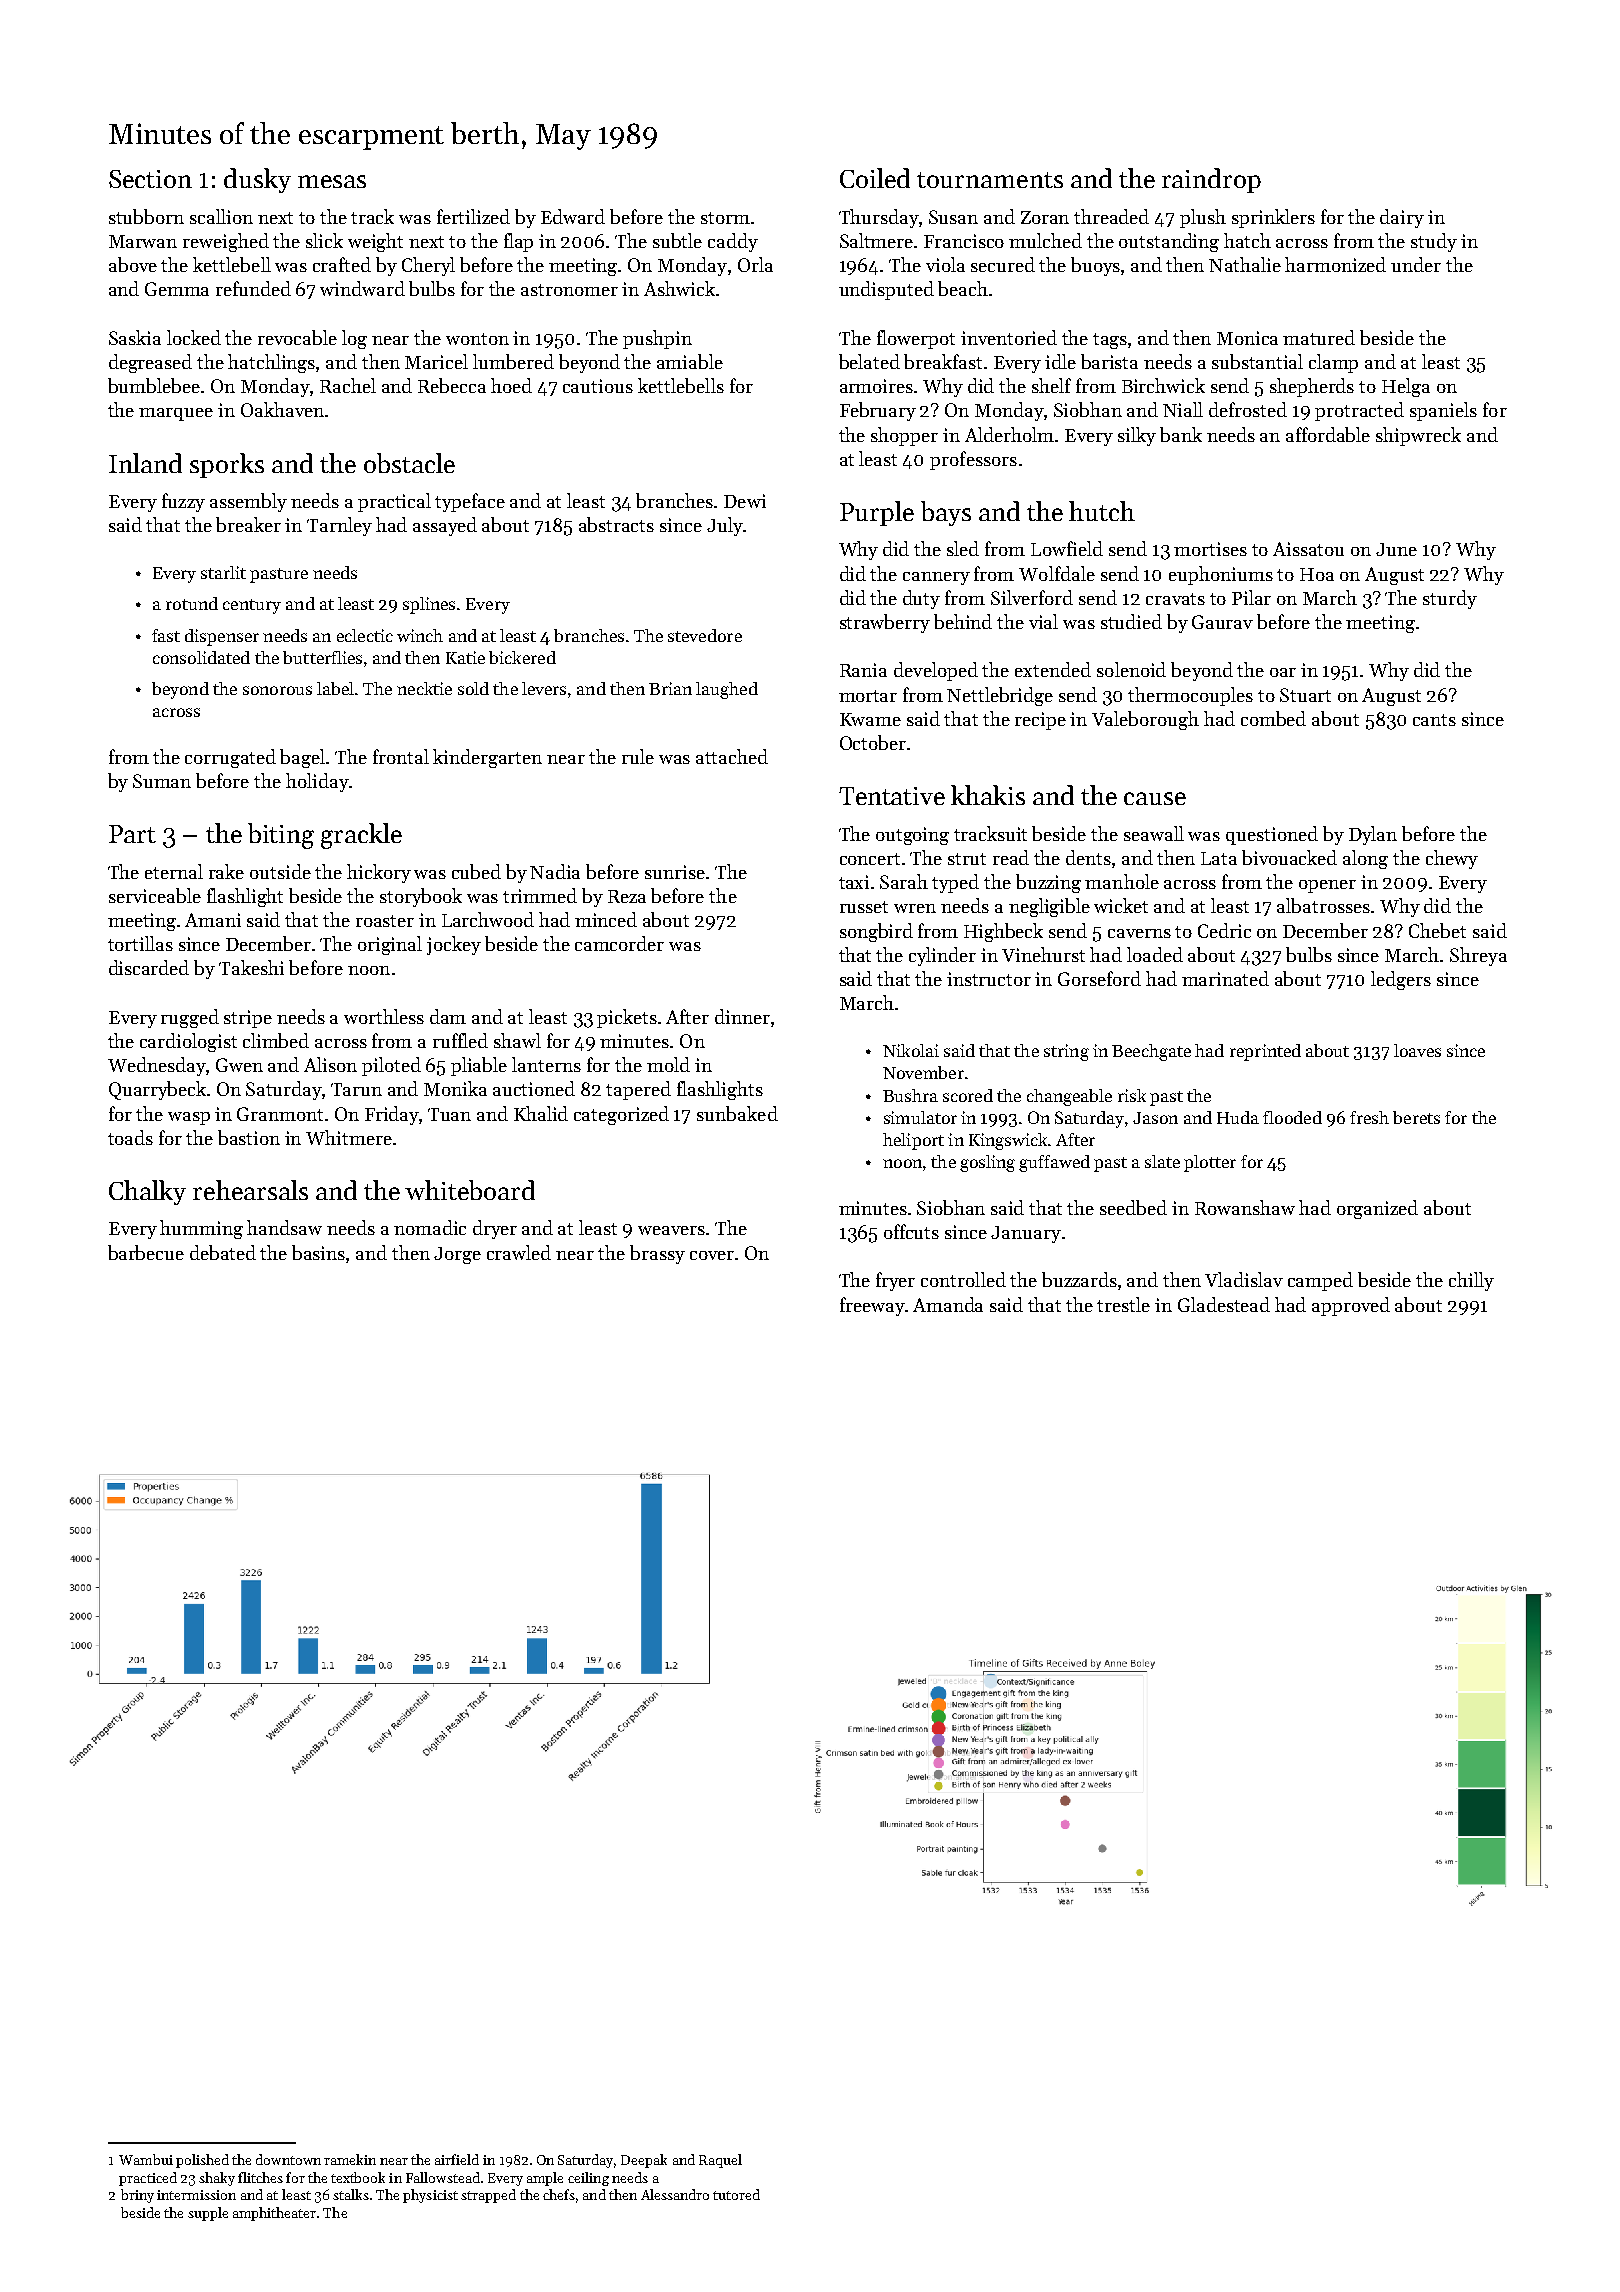 The height and width of the screenshot is (2292, 1620). I want to click on Jorge, so click(457, 1255).
